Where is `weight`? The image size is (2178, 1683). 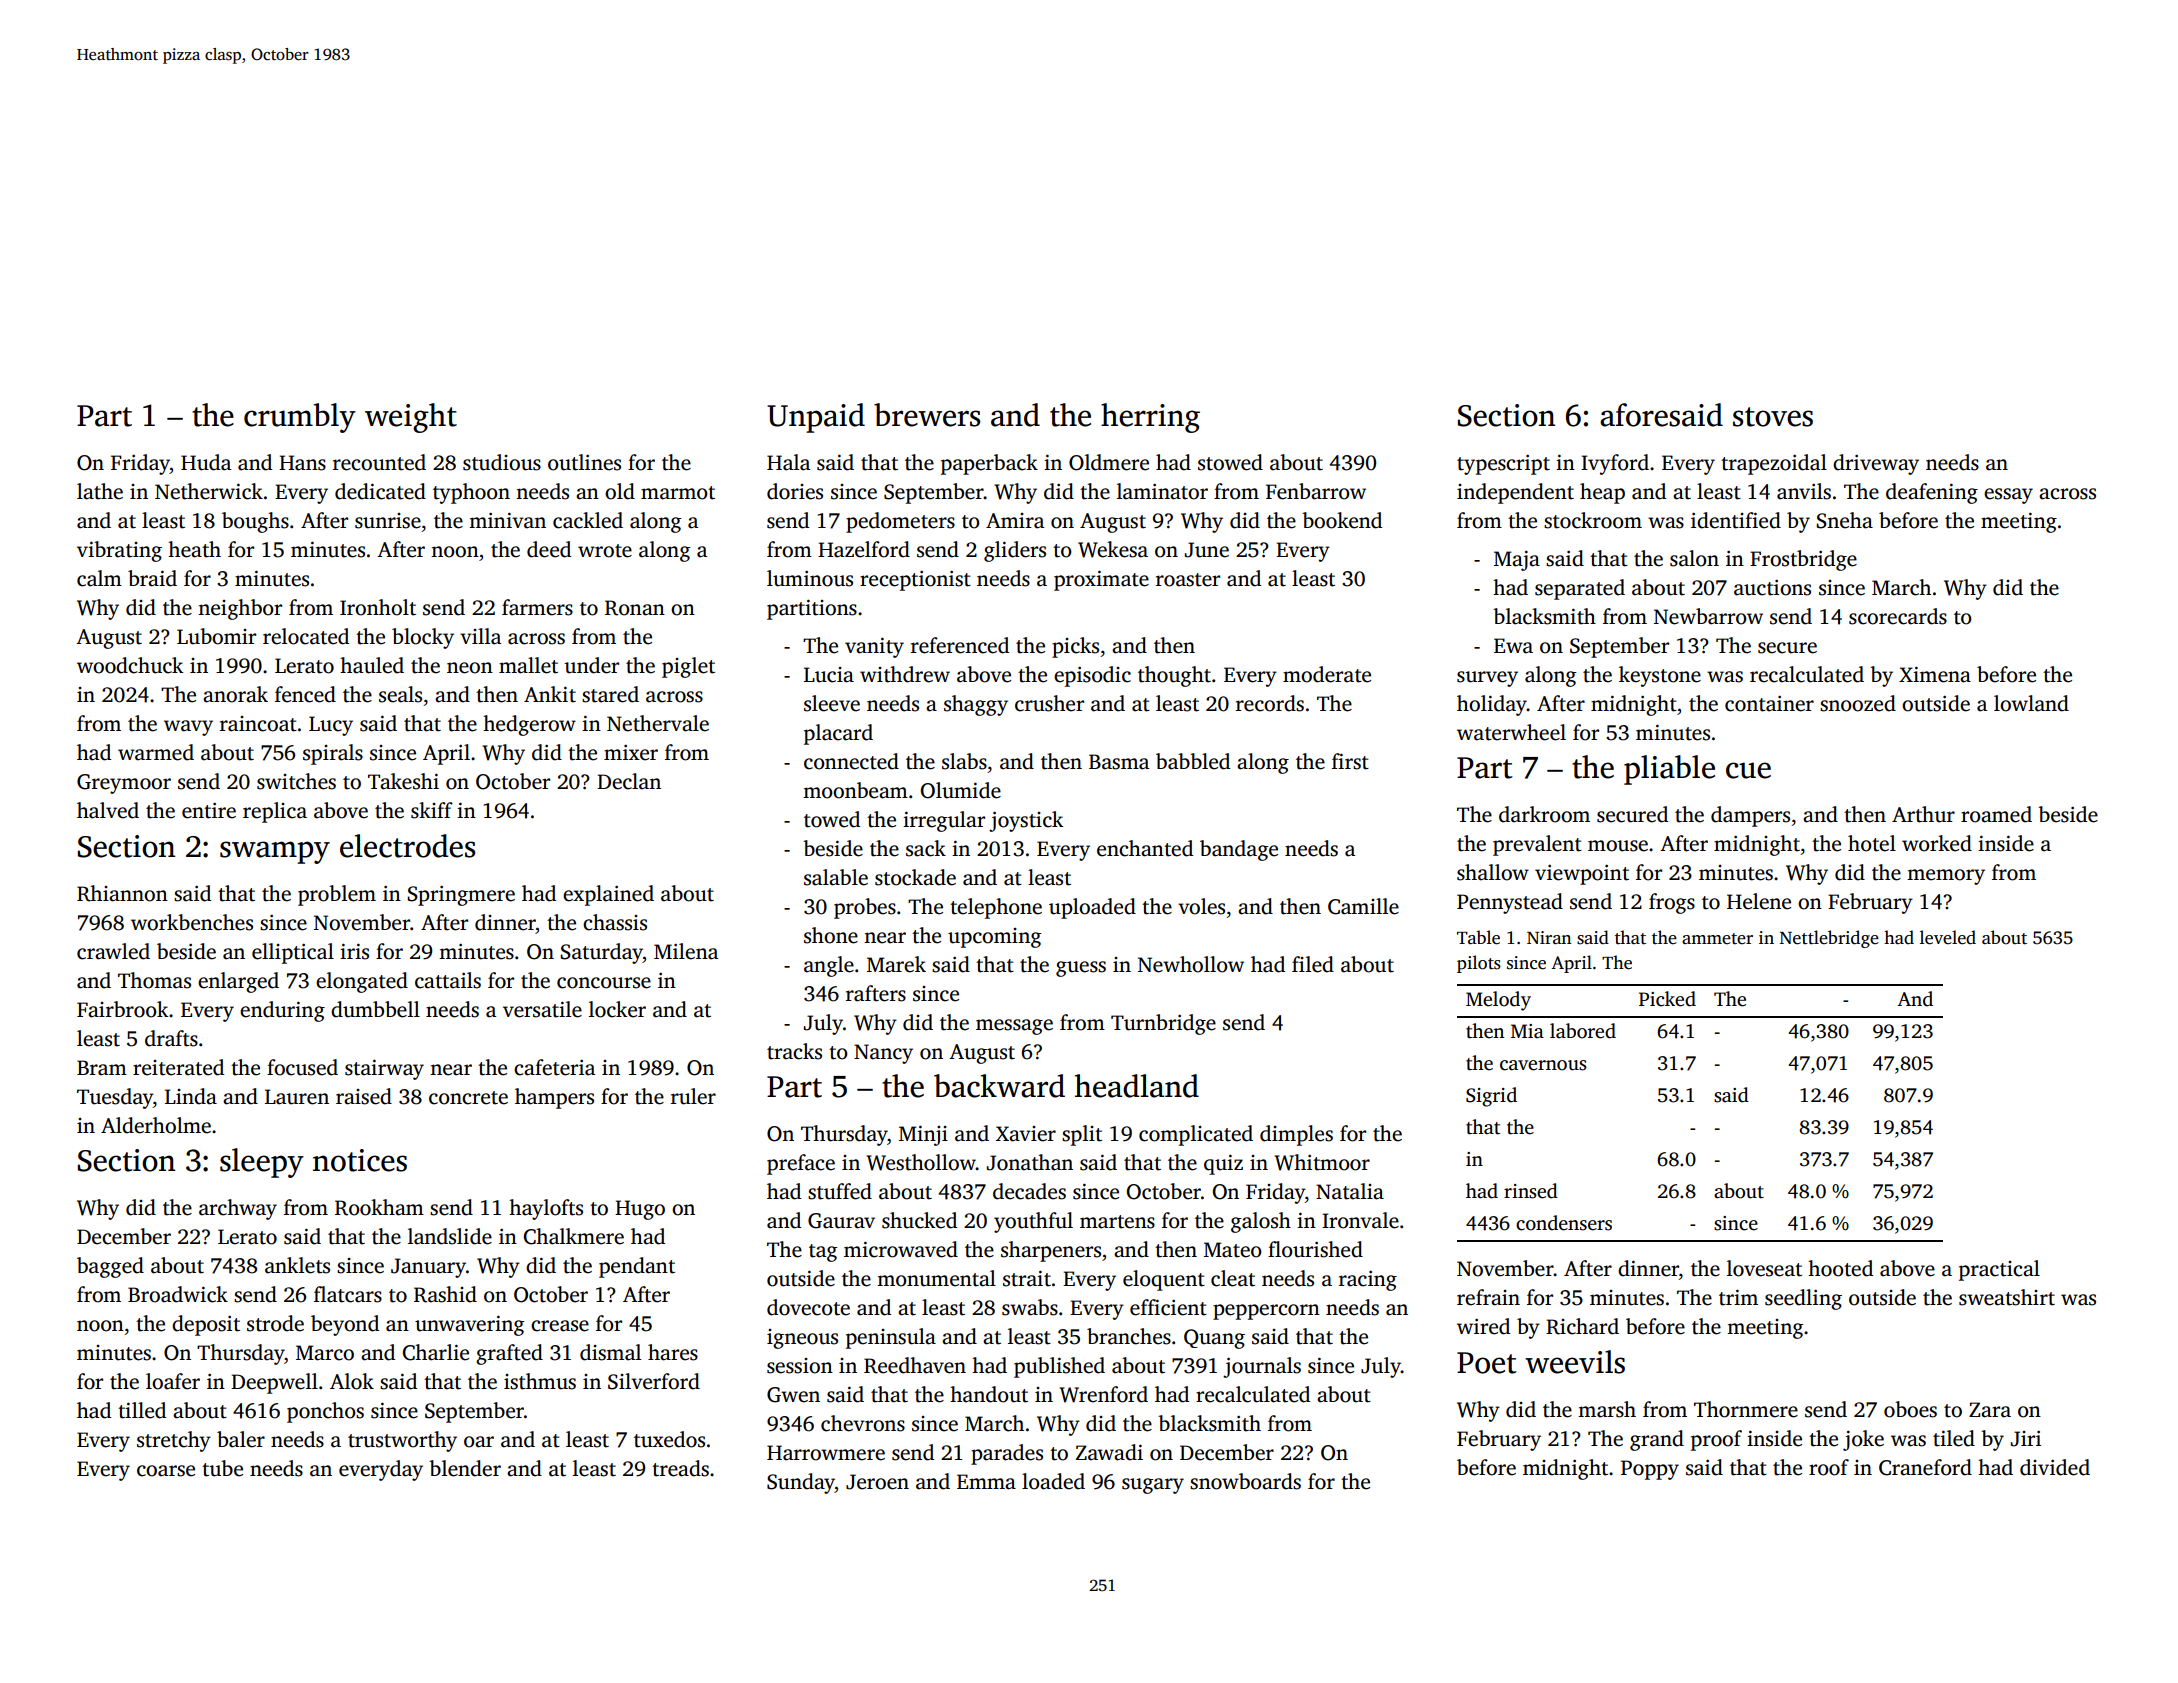 weight is located at coordinates (411, 418).
